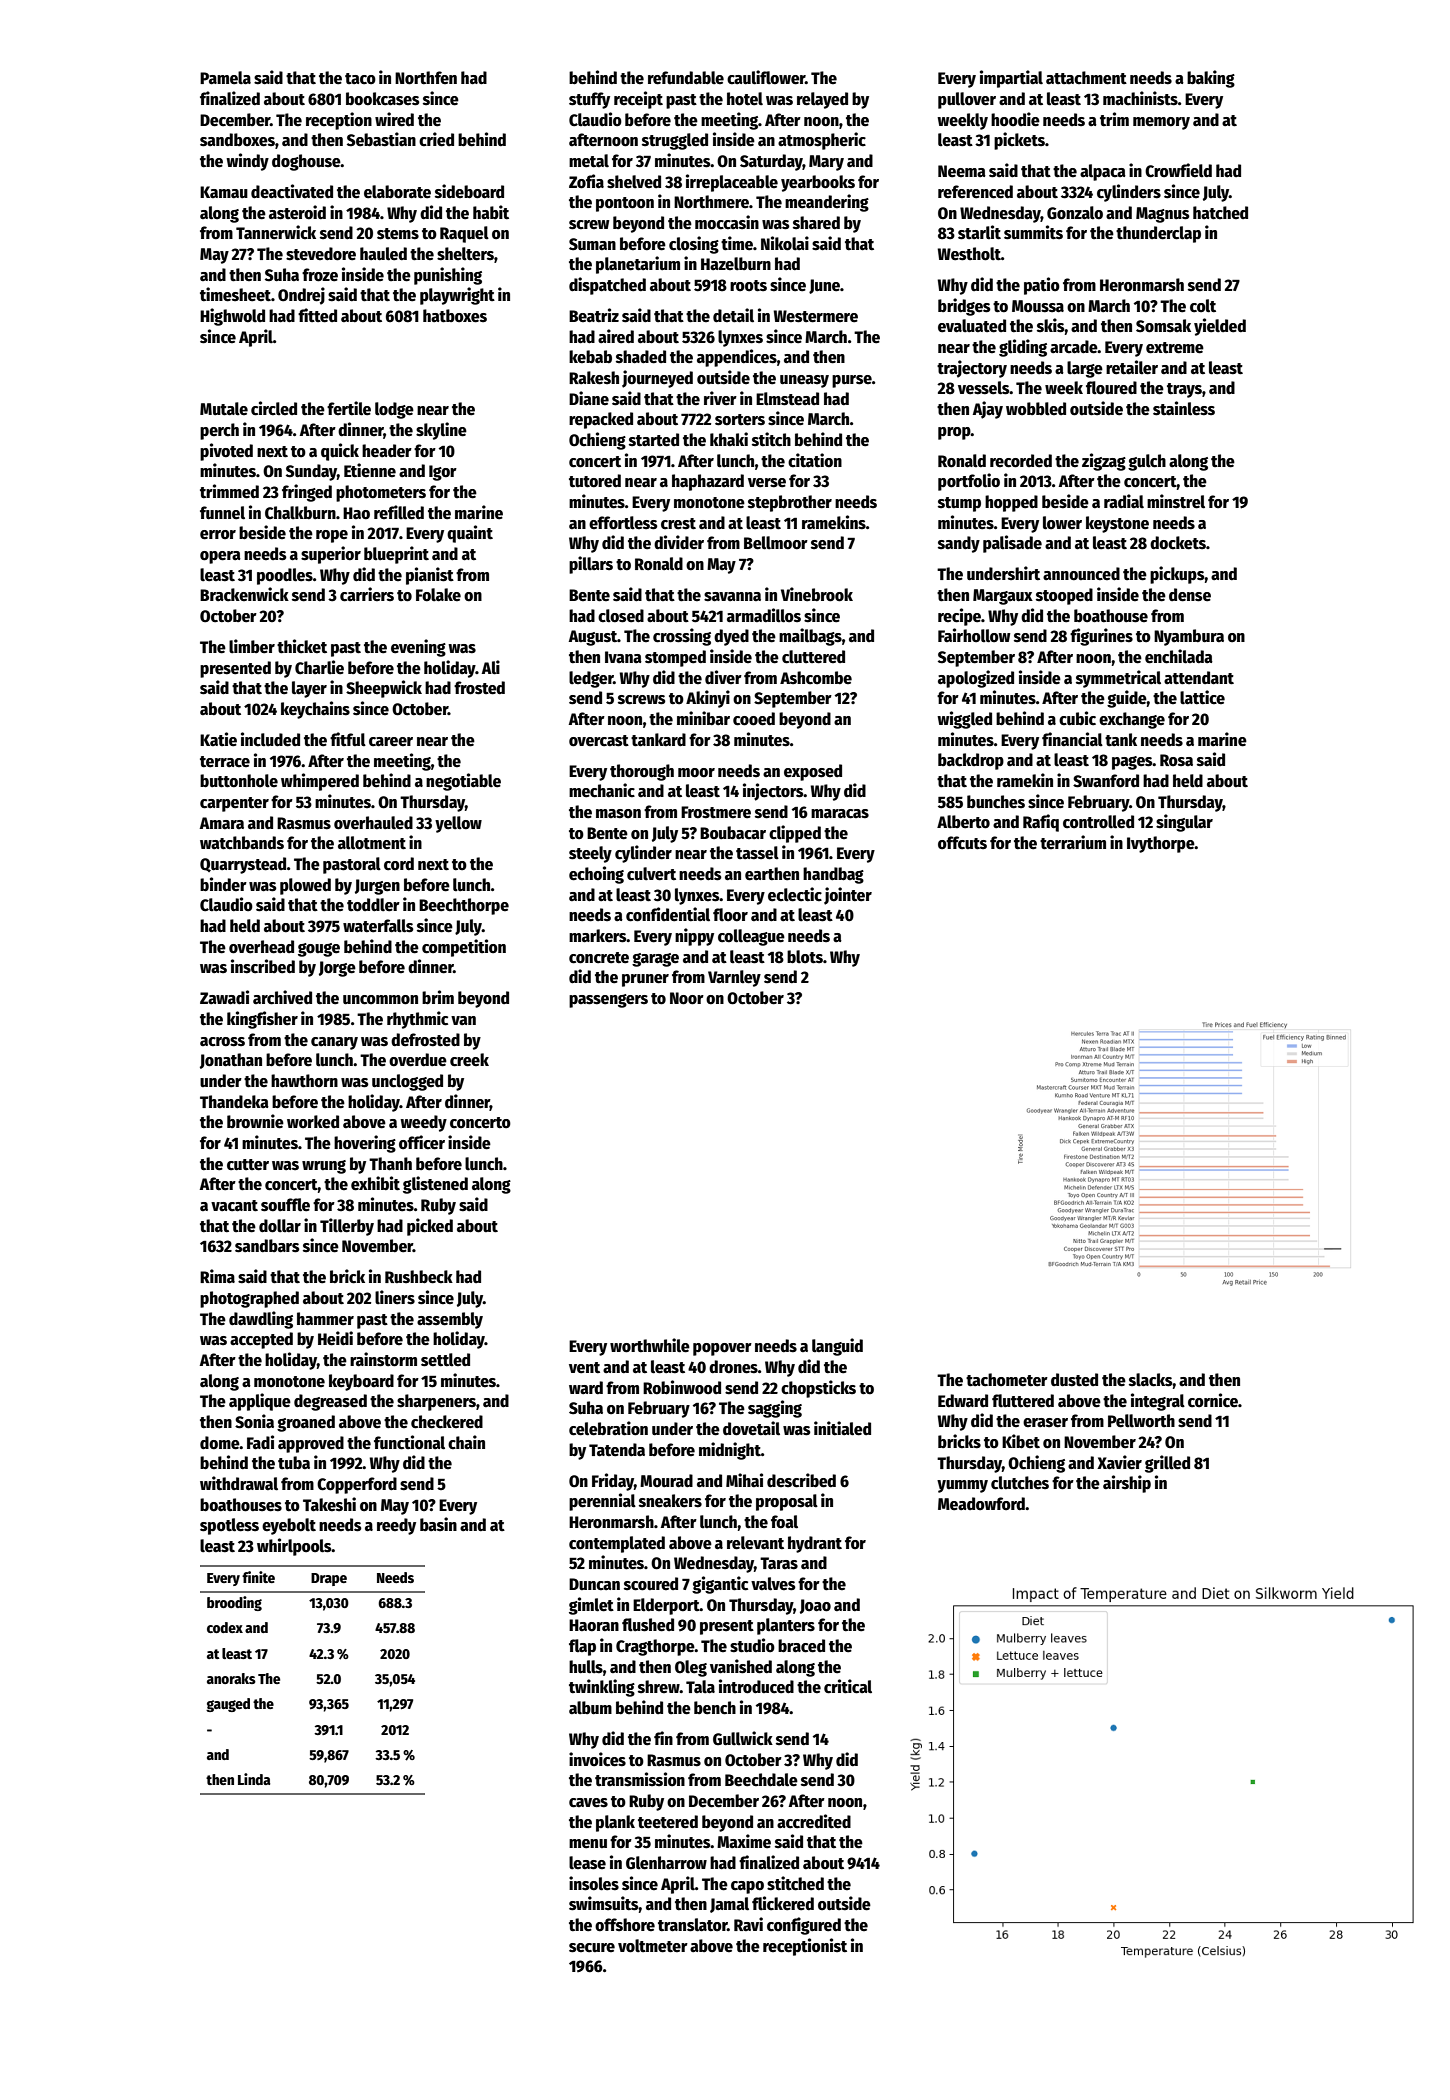 The height and width of the image is (2100, 1450). What do you see at coordinates (1023, 1401) in the image?
I see `fluttered` at bounding box center [1023, 1401].
